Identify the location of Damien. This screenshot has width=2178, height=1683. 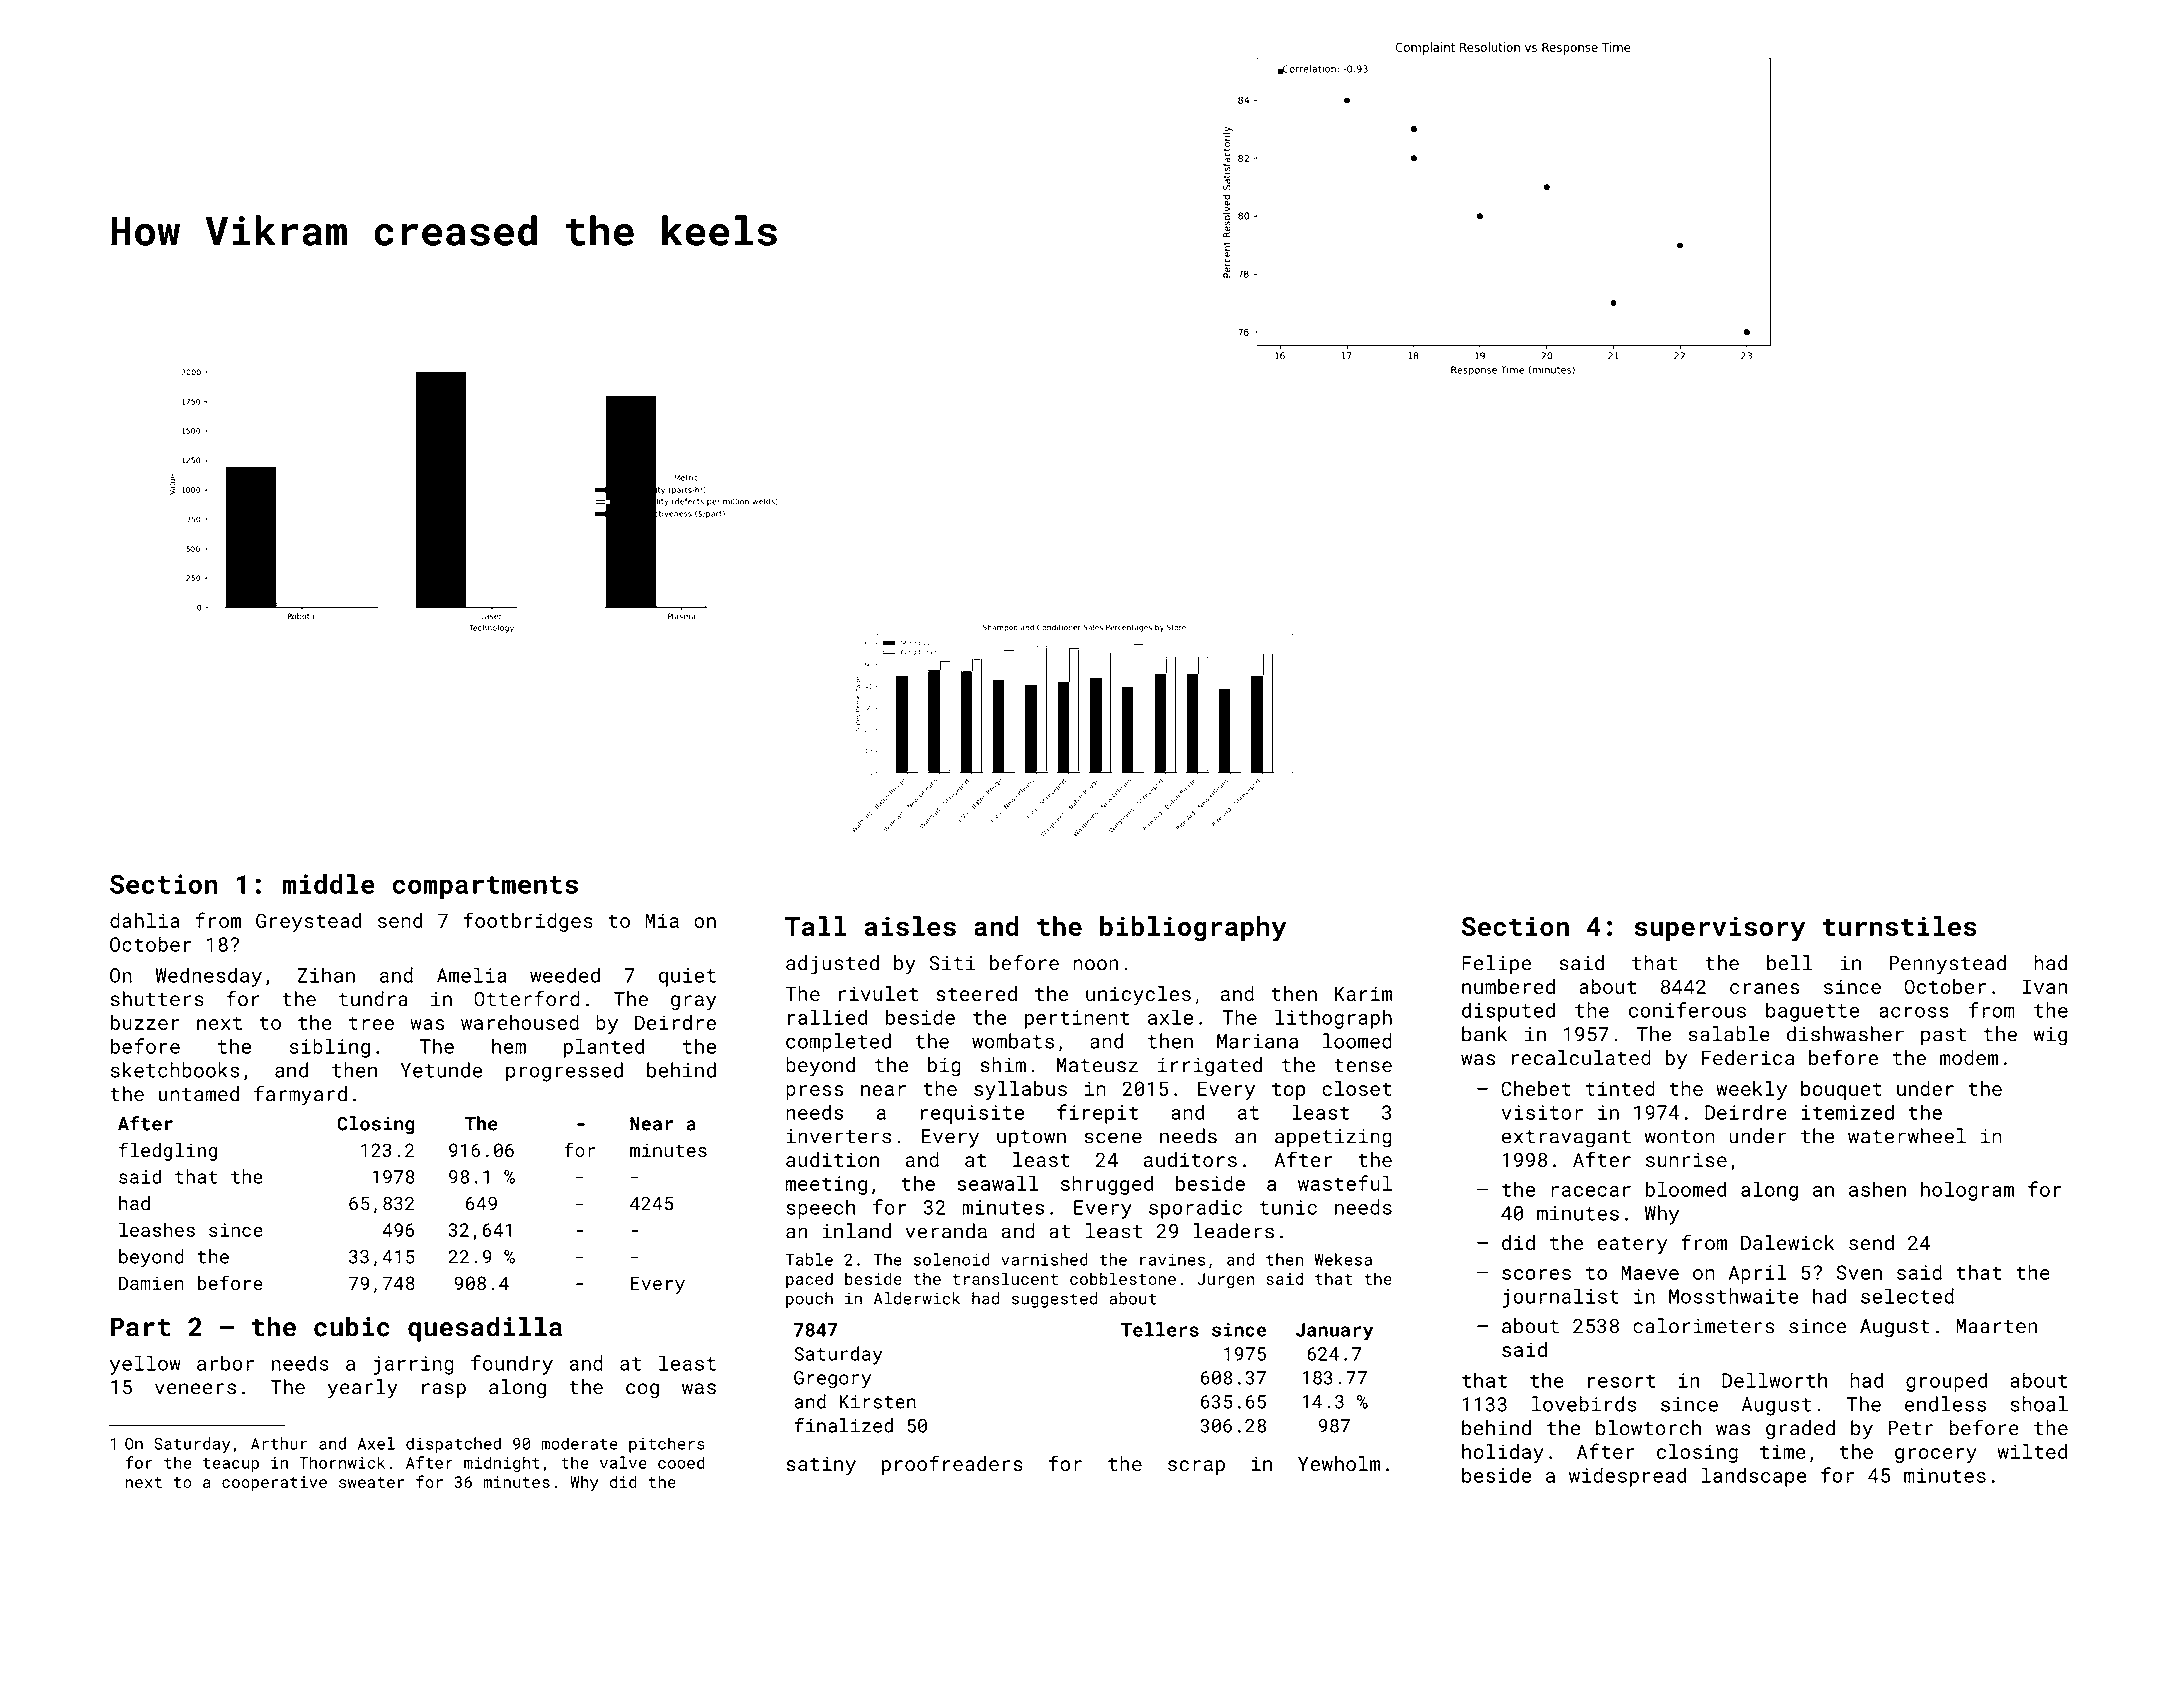
(151, 1283).
